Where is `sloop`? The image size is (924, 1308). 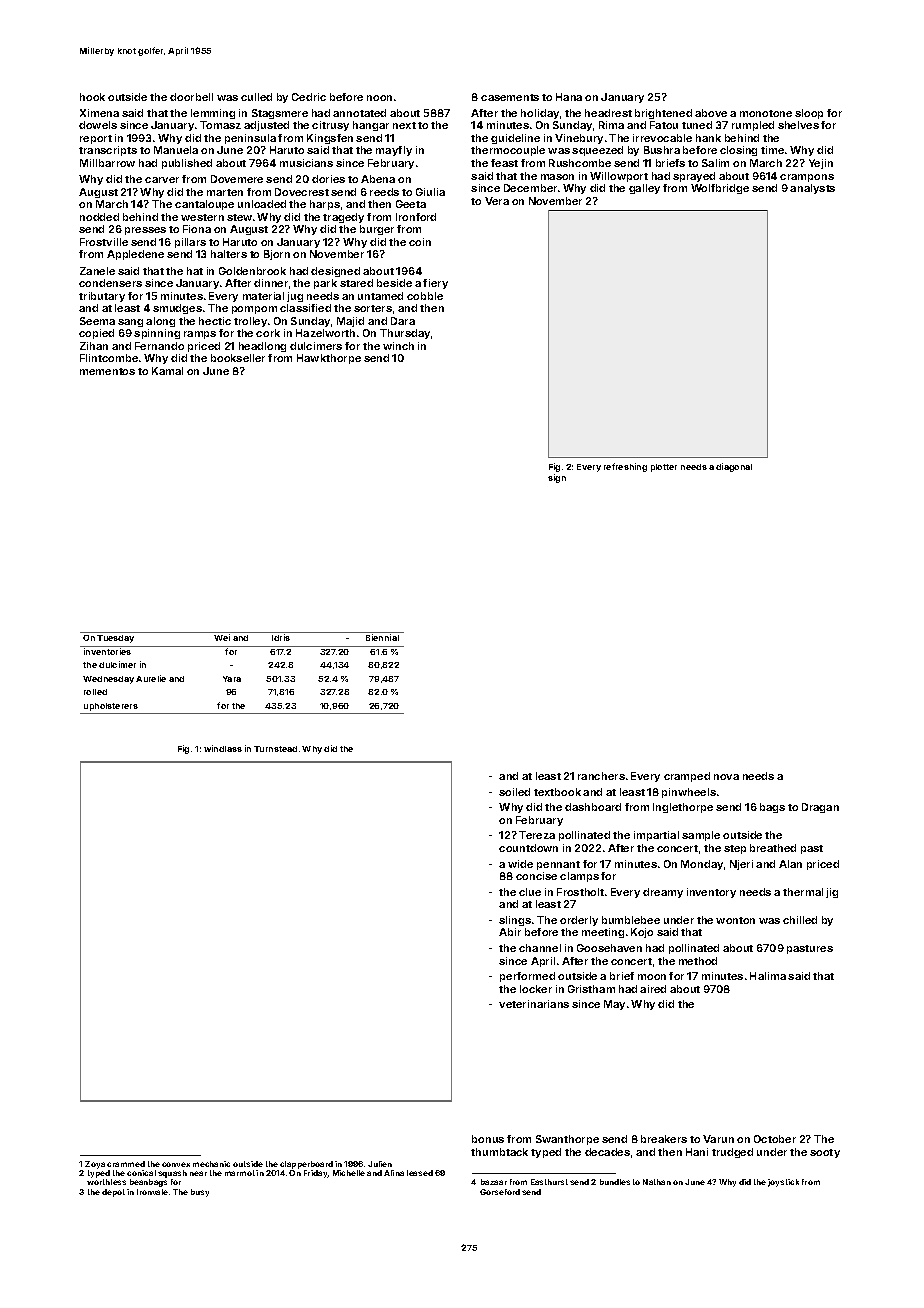 sloop is located at coordinates (809, 114).
